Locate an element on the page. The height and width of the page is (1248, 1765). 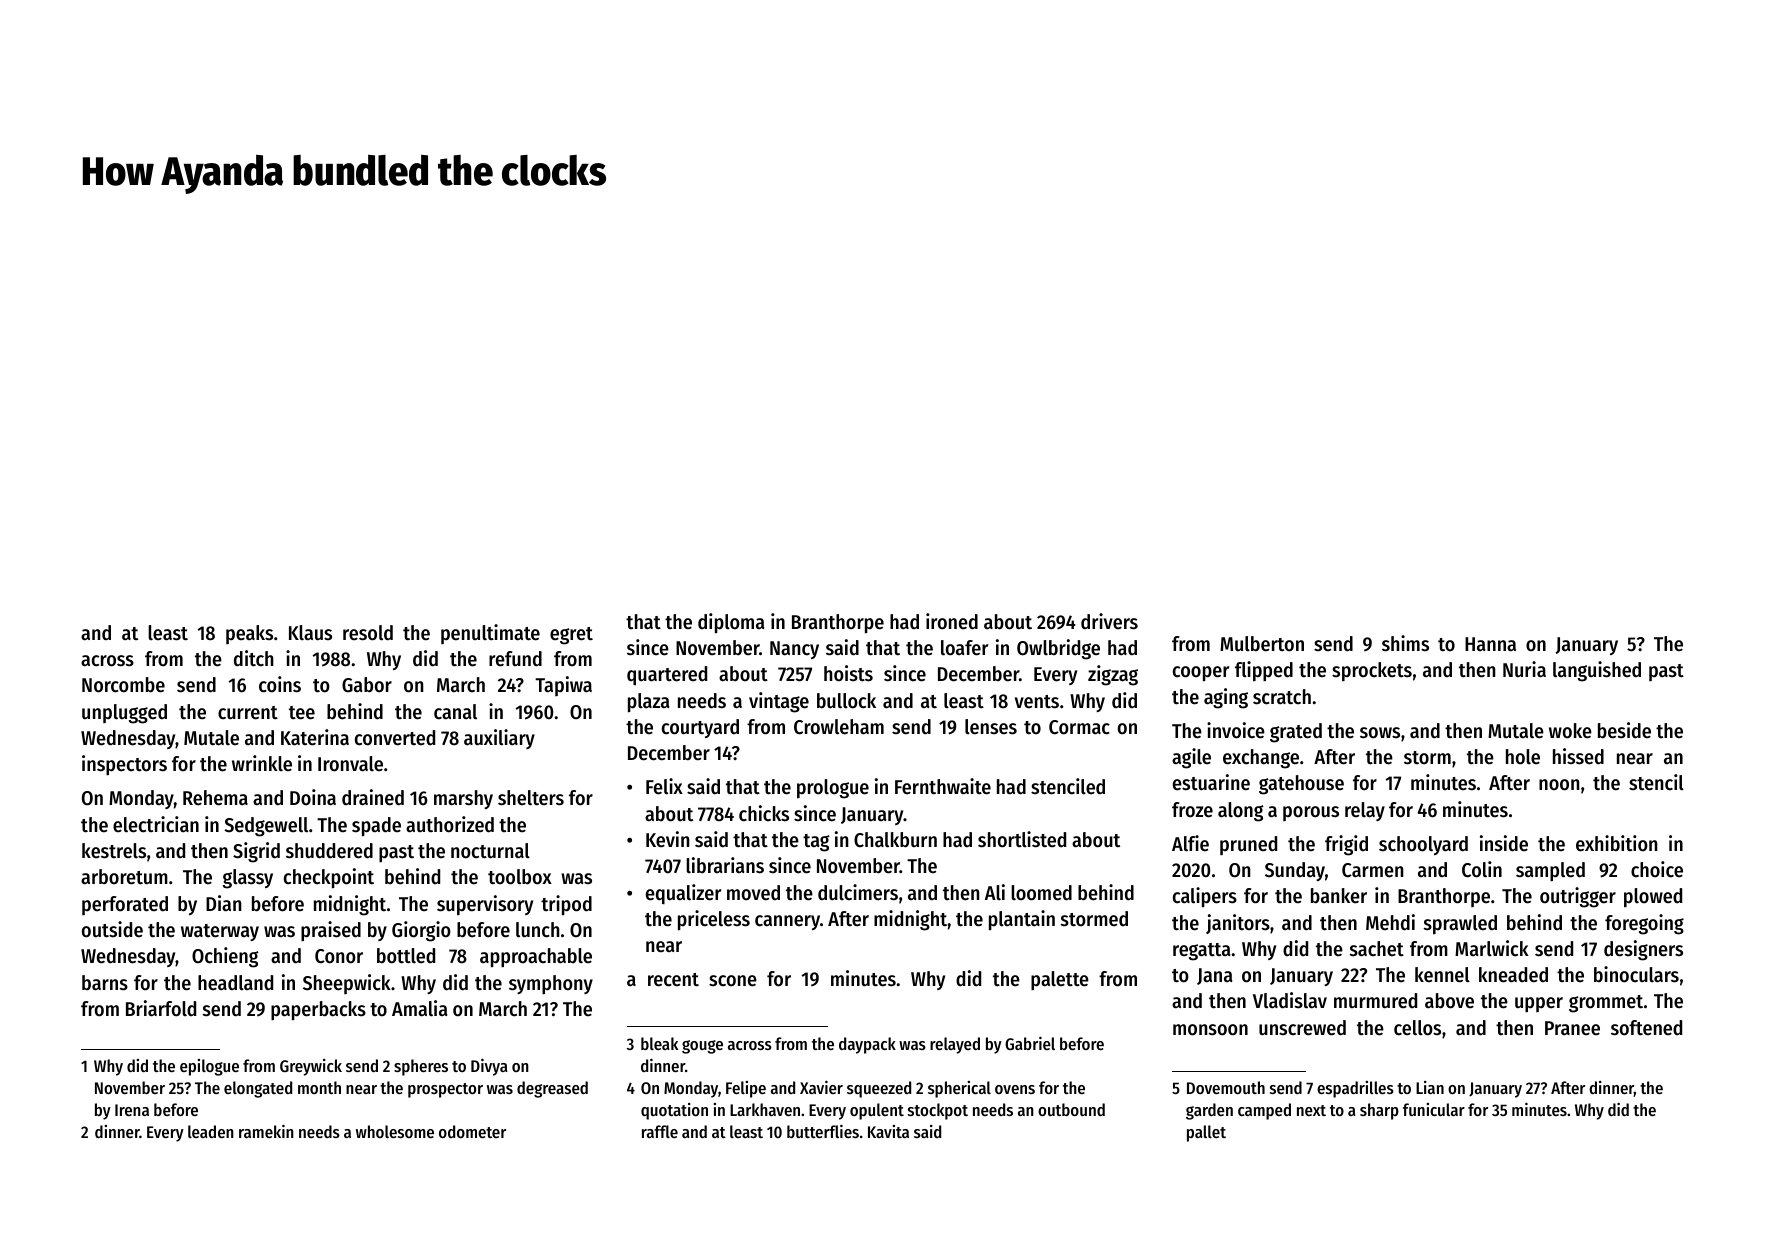
unplugged is located at coordinates (124, 714).
